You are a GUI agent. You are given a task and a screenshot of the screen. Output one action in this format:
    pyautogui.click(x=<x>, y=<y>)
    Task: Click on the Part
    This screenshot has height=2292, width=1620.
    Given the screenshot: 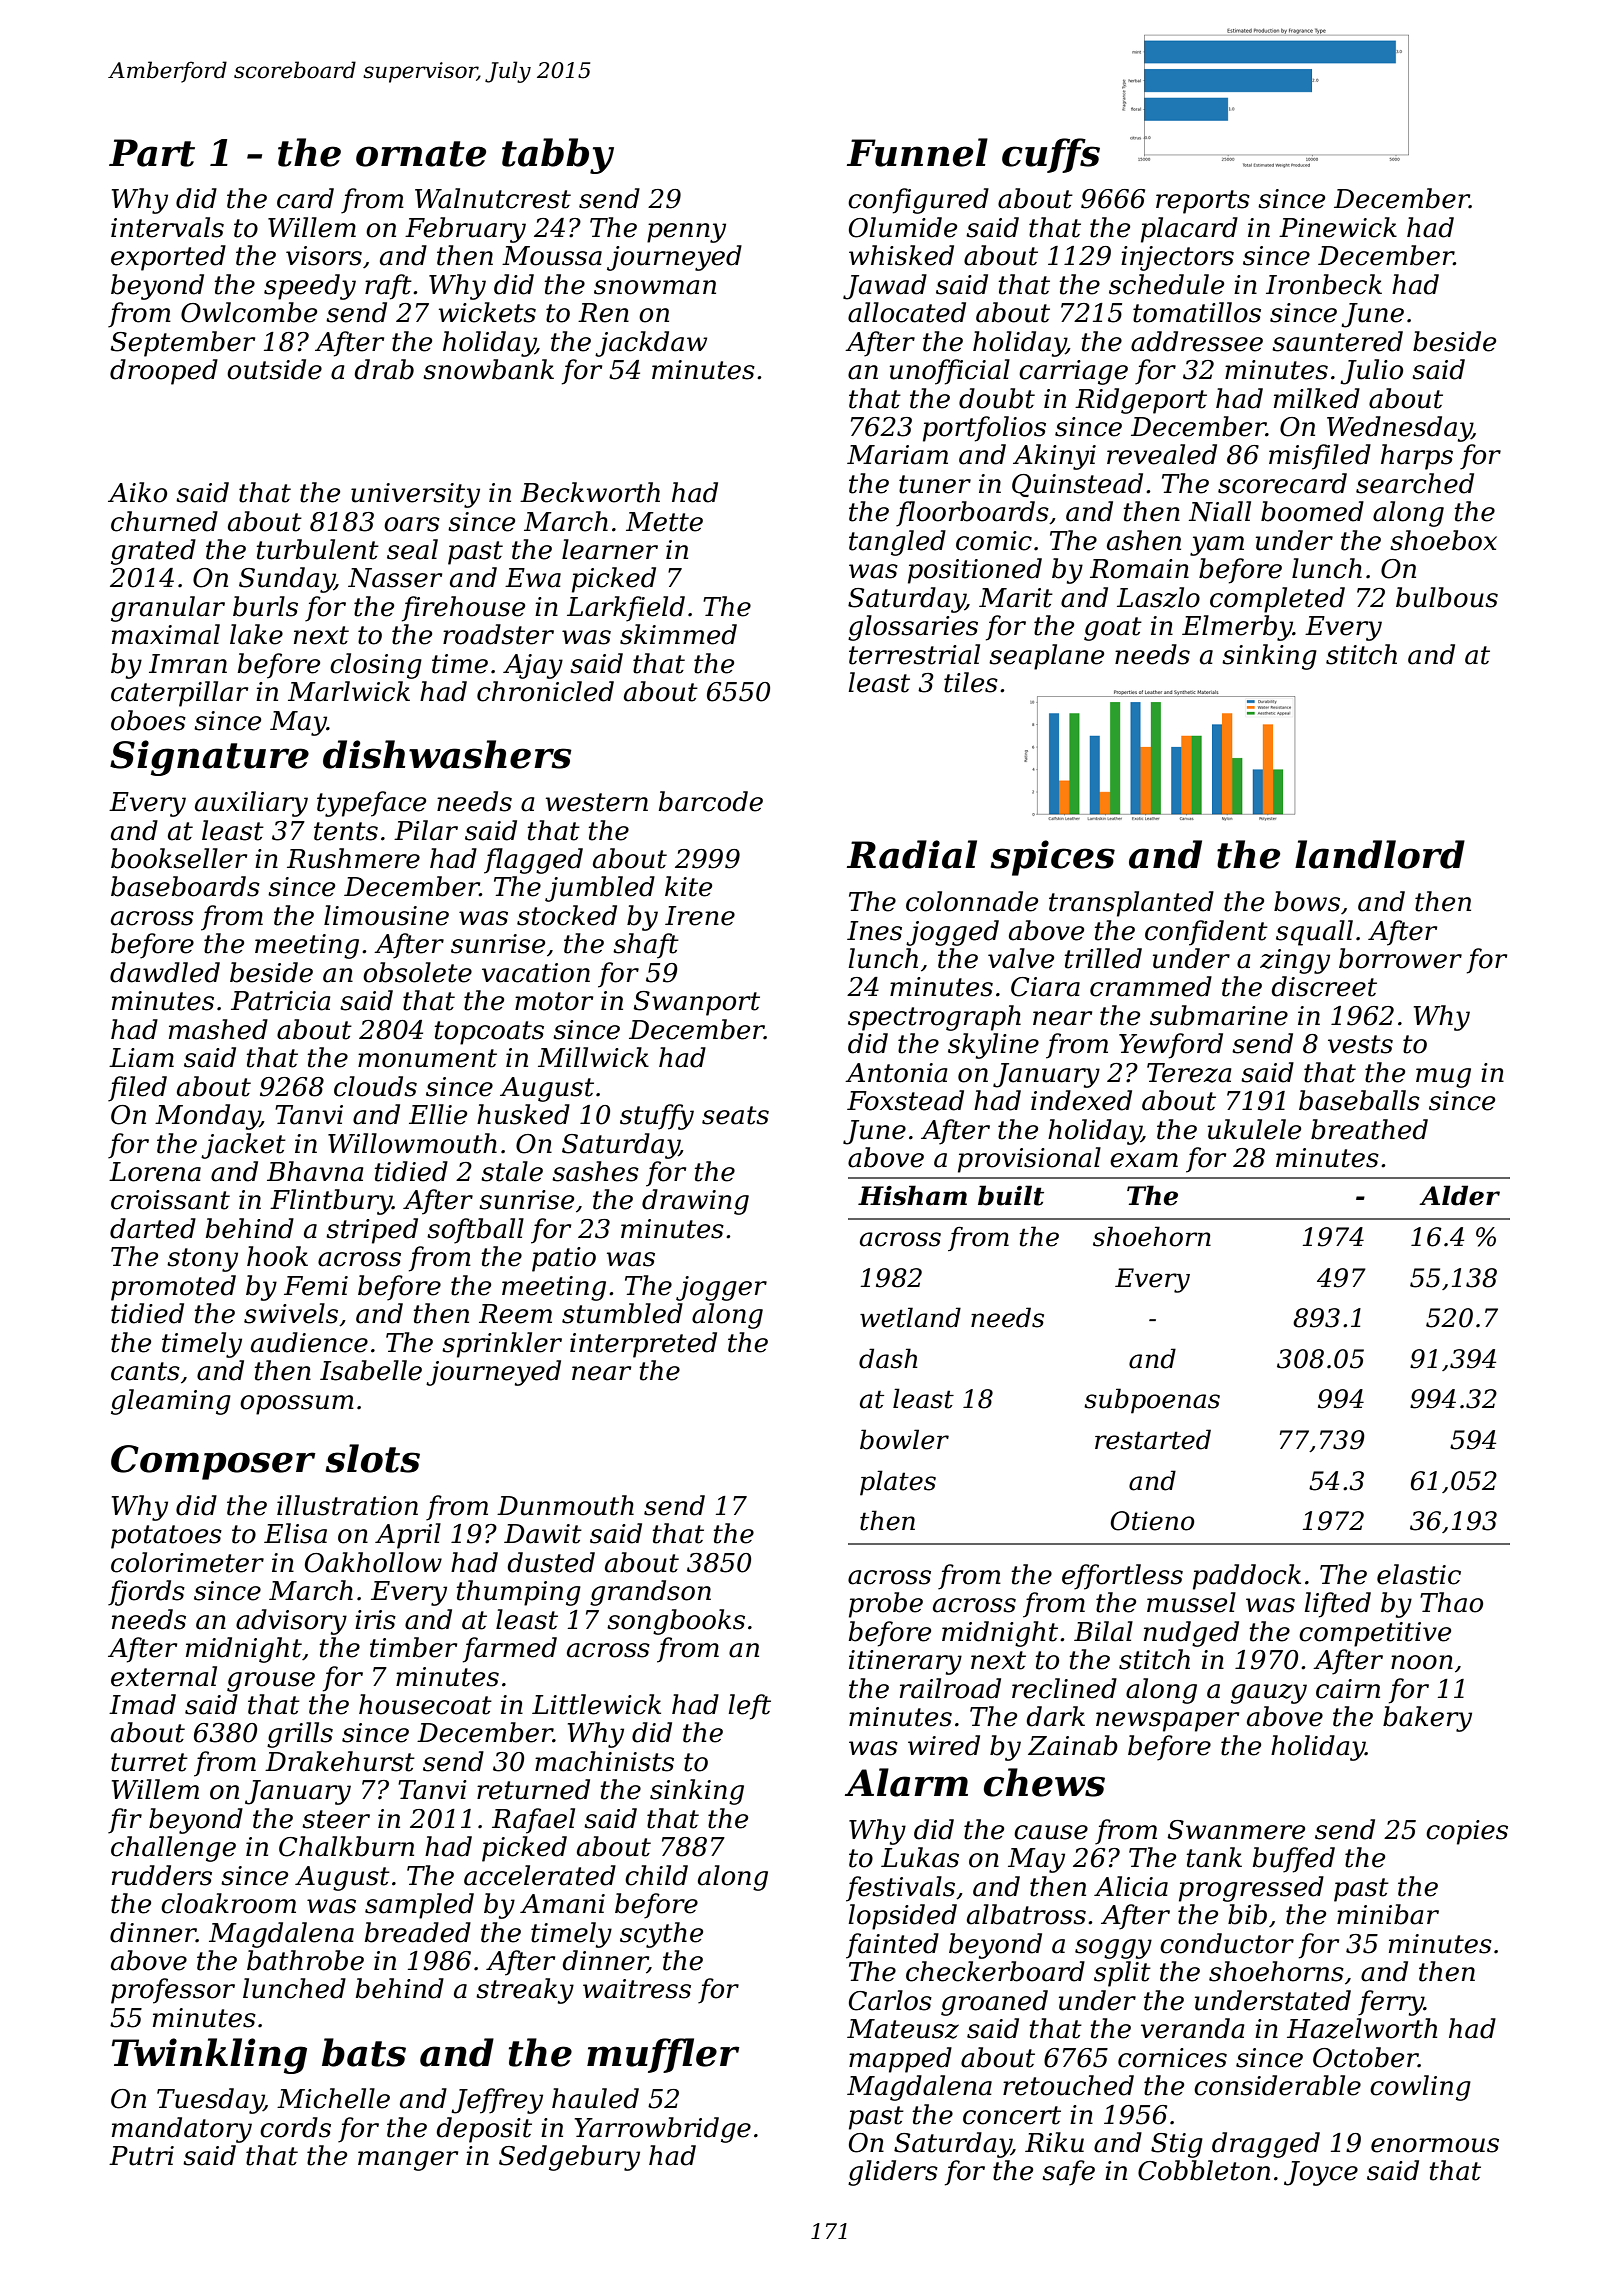 What is the action you would take?
    pyautogui.click(x=152, y=153)
